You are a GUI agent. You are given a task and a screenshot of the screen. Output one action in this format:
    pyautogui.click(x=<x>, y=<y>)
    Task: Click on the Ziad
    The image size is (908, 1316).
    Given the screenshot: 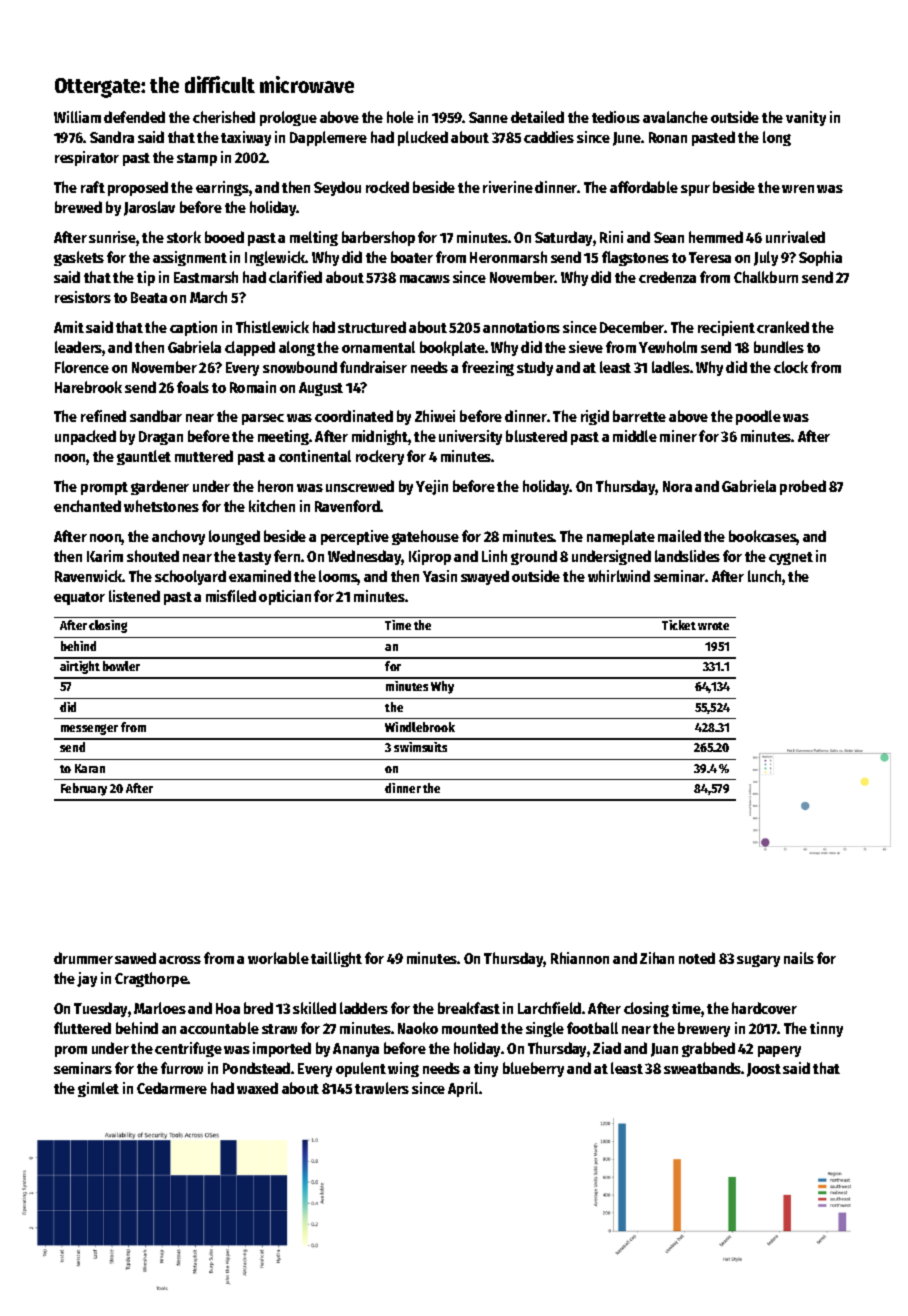 What is the action you would take?
    pyautogui.click(x=607, y=1048)
